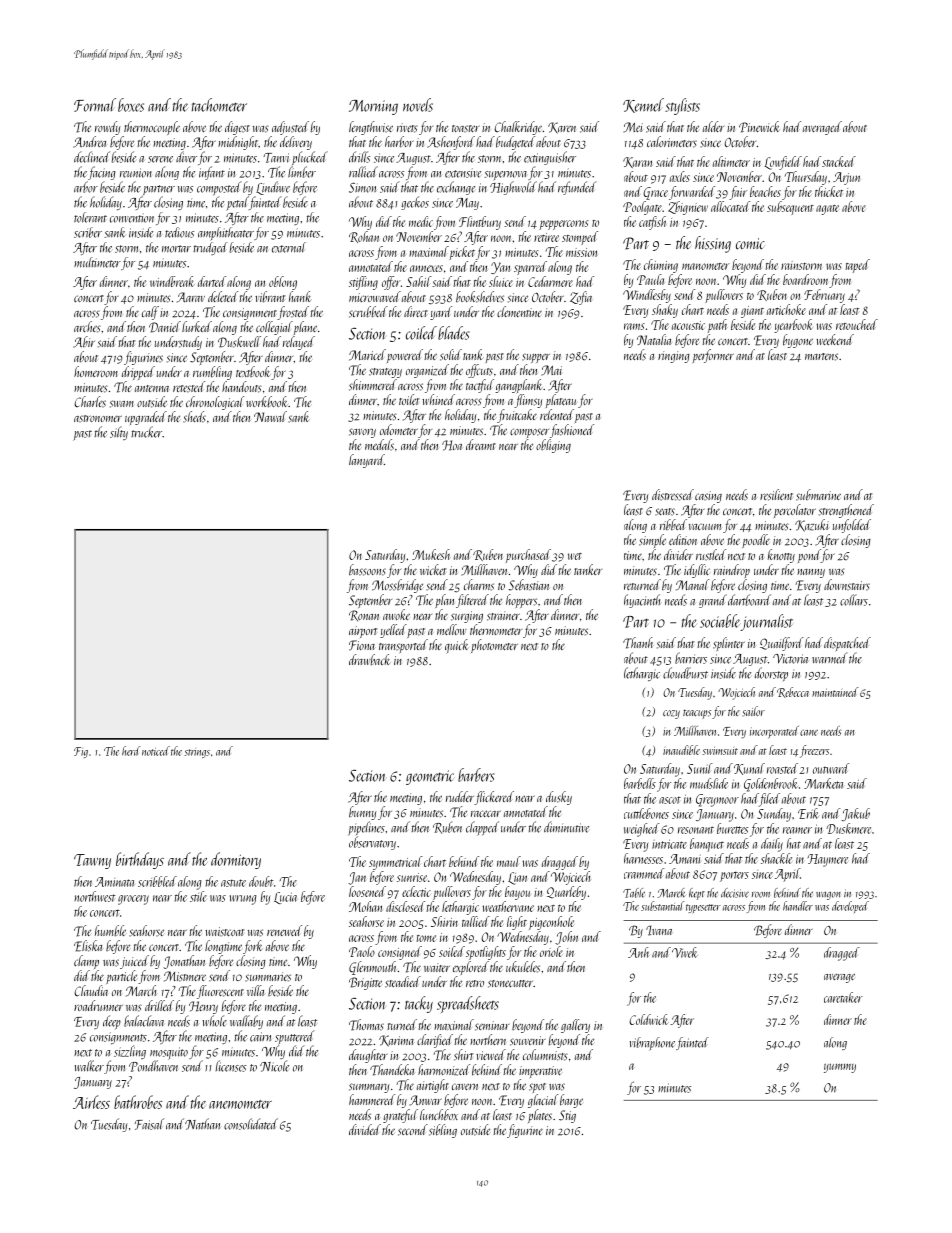 Image resolution: width=952 pixels, height=1233 pixels. What do you see at coordinates (454, 333) in the screenshot?
I see `blades` at bounding box center [454, 333].
